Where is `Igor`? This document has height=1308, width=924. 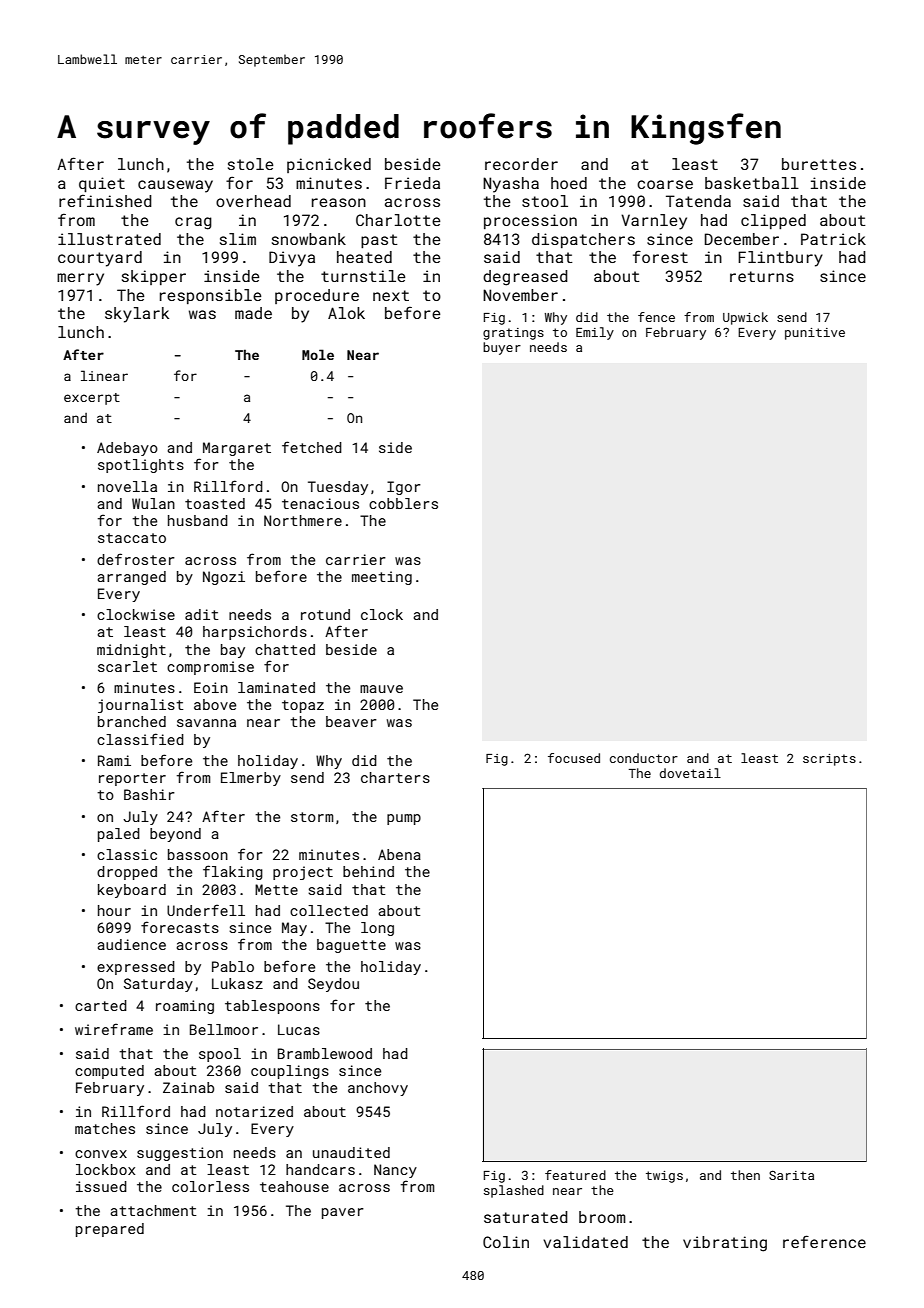
Igor is located at coordinates (404, 488).
